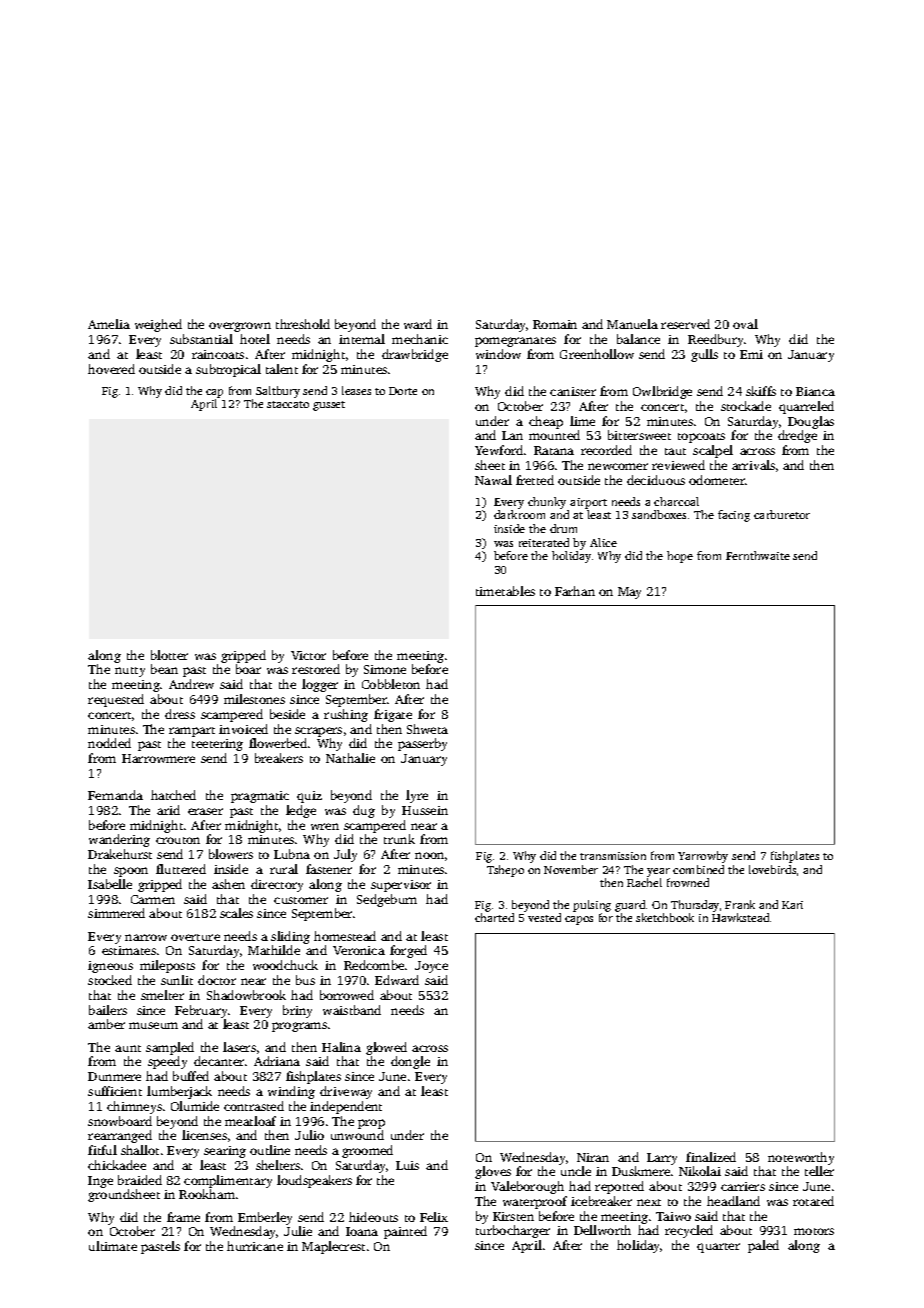 The height and width of the page is (1308, 924). What do you see at coordinates (743, 1186) in the page?
I see `carriers` at bounding box center [743, 1186].
